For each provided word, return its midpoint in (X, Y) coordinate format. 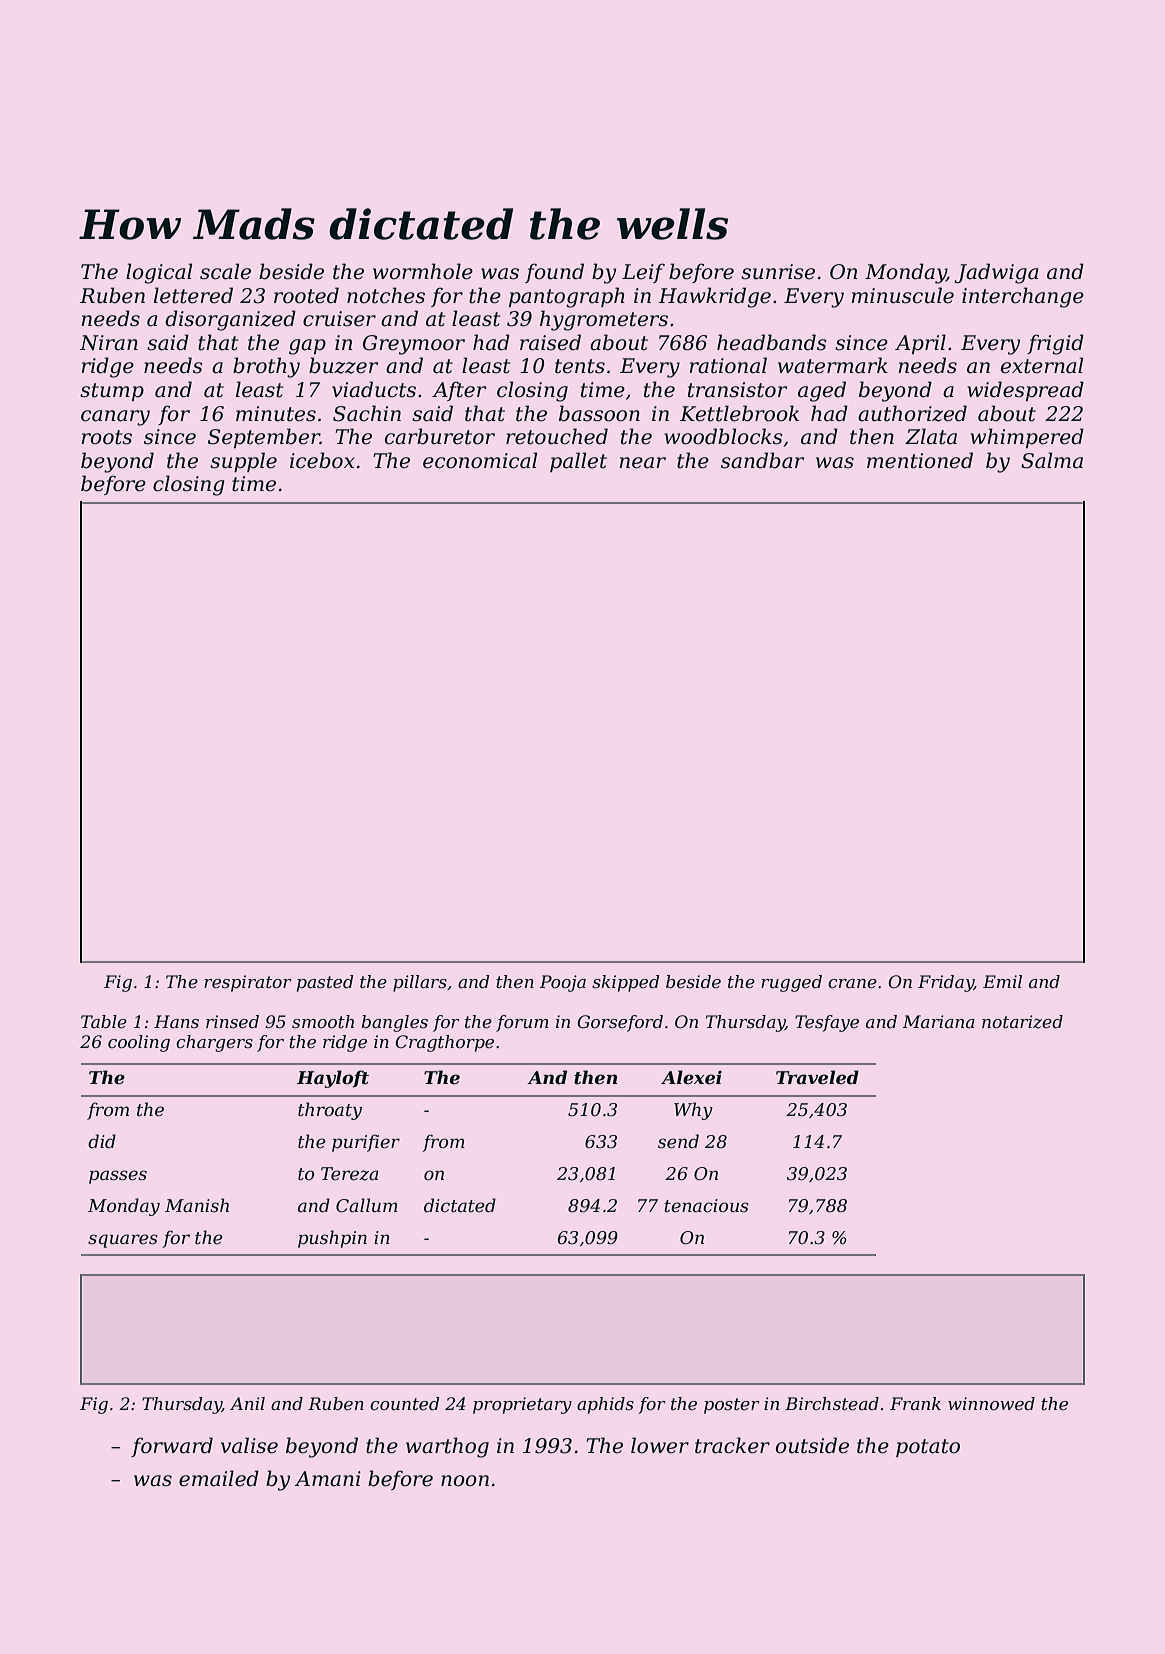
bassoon (599, 413)
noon (465, 1481)
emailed (219, 1478)
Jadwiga (996, 273)
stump (112, 392)
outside (812, 1445)
